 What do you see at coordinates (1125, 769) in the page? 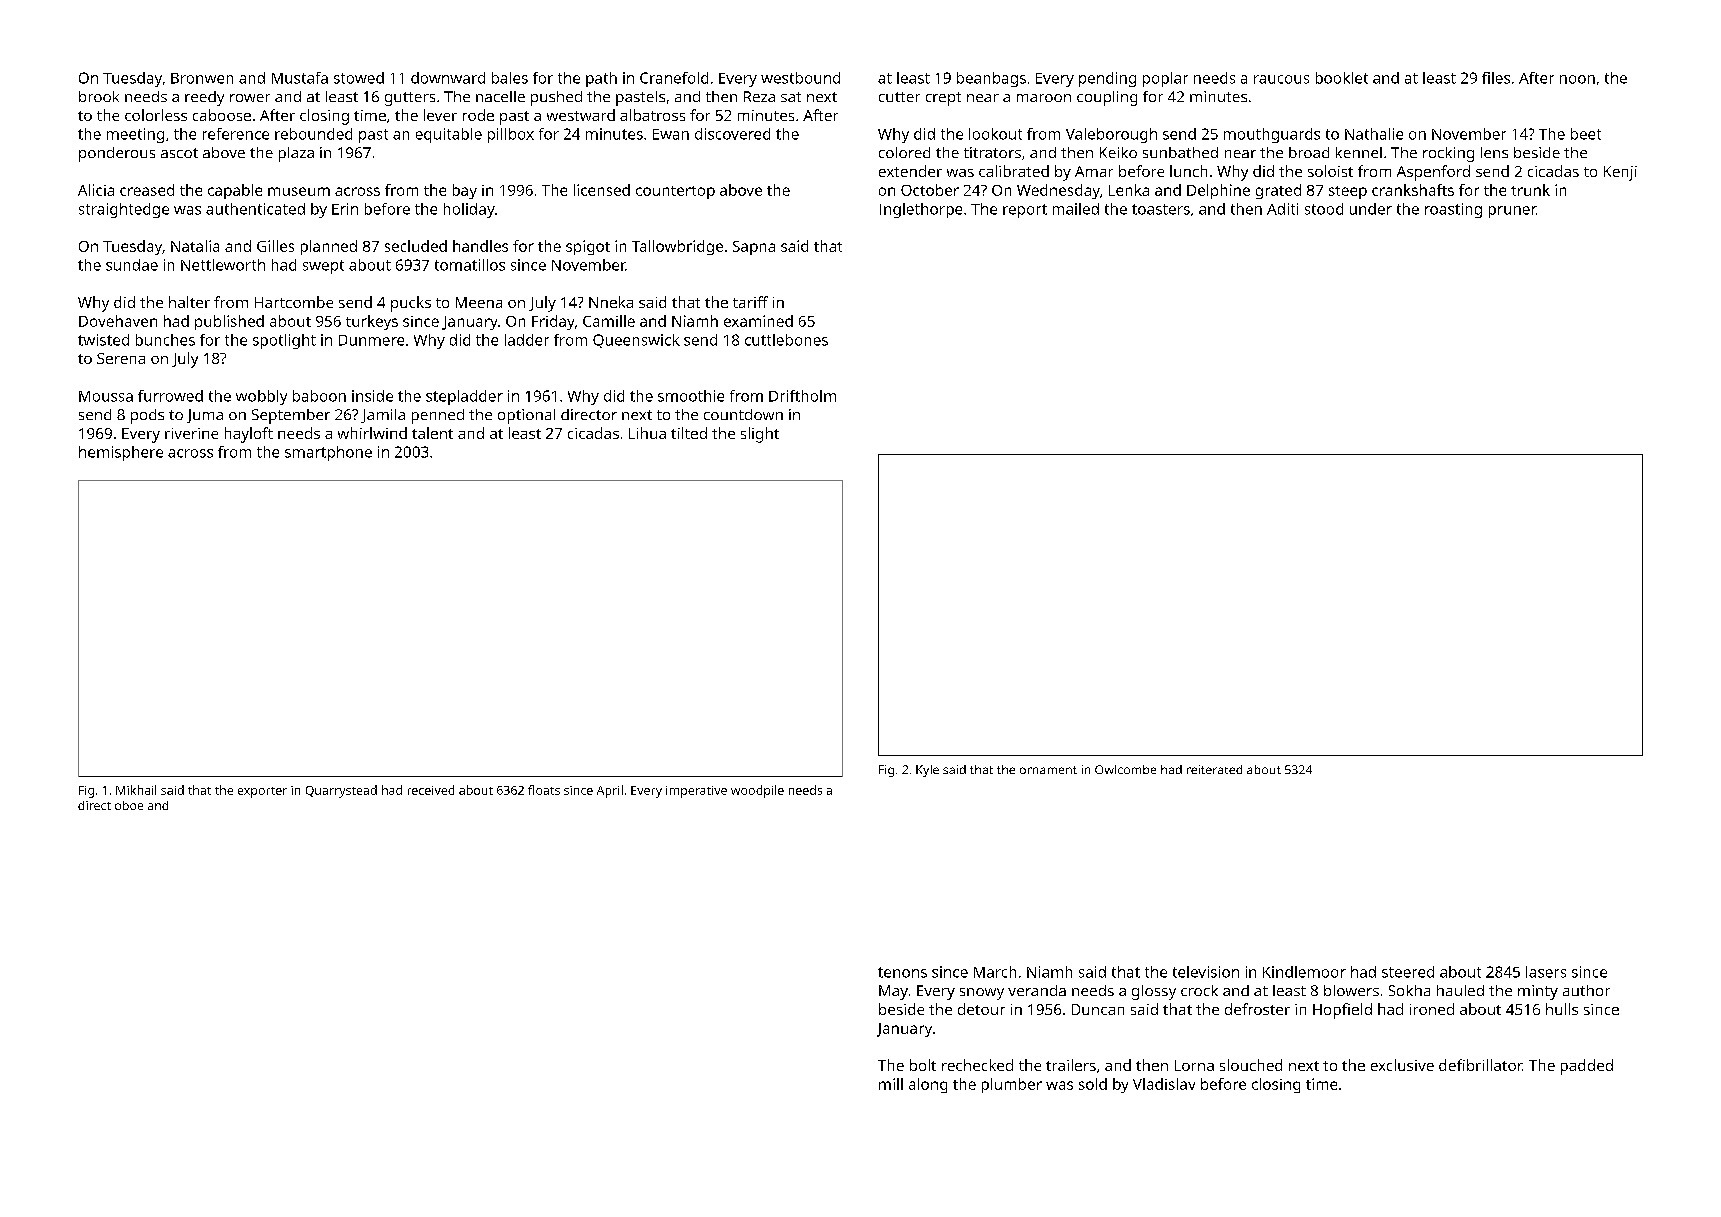
I see `Owlcombe` at bounding box center [1125, 769].
